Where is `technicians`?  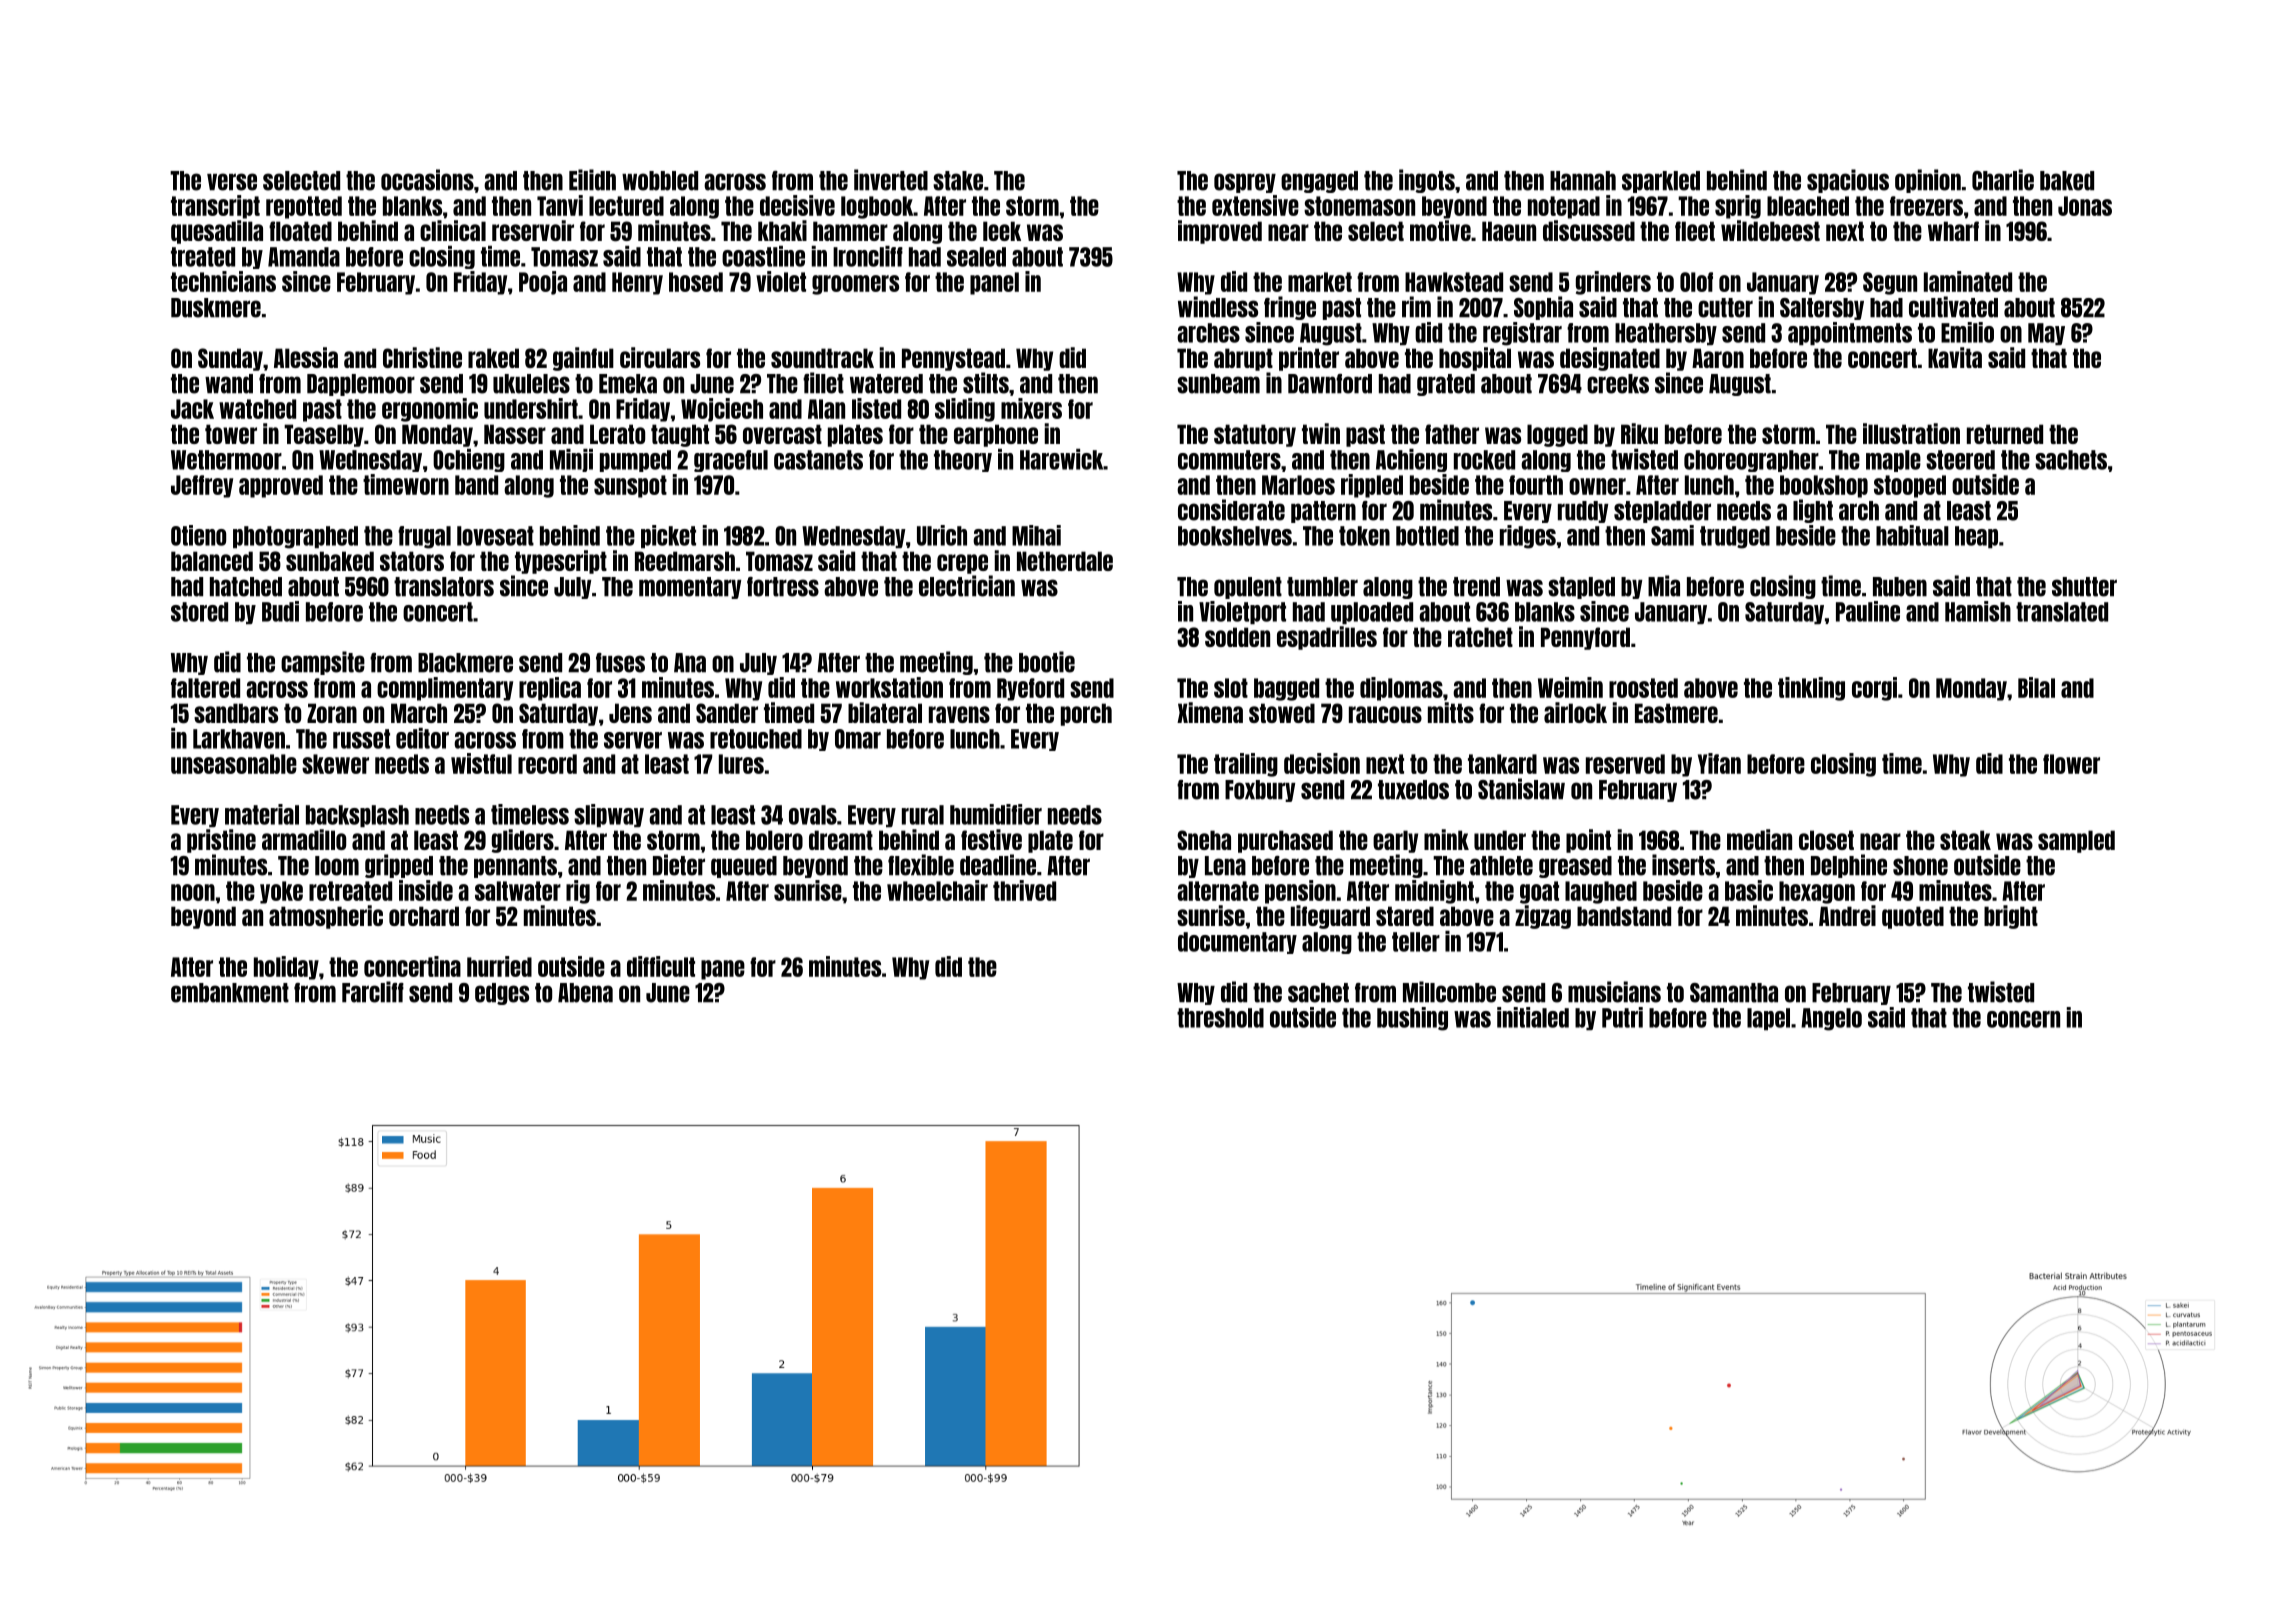
technicians is located at coordinates (223, 281).
